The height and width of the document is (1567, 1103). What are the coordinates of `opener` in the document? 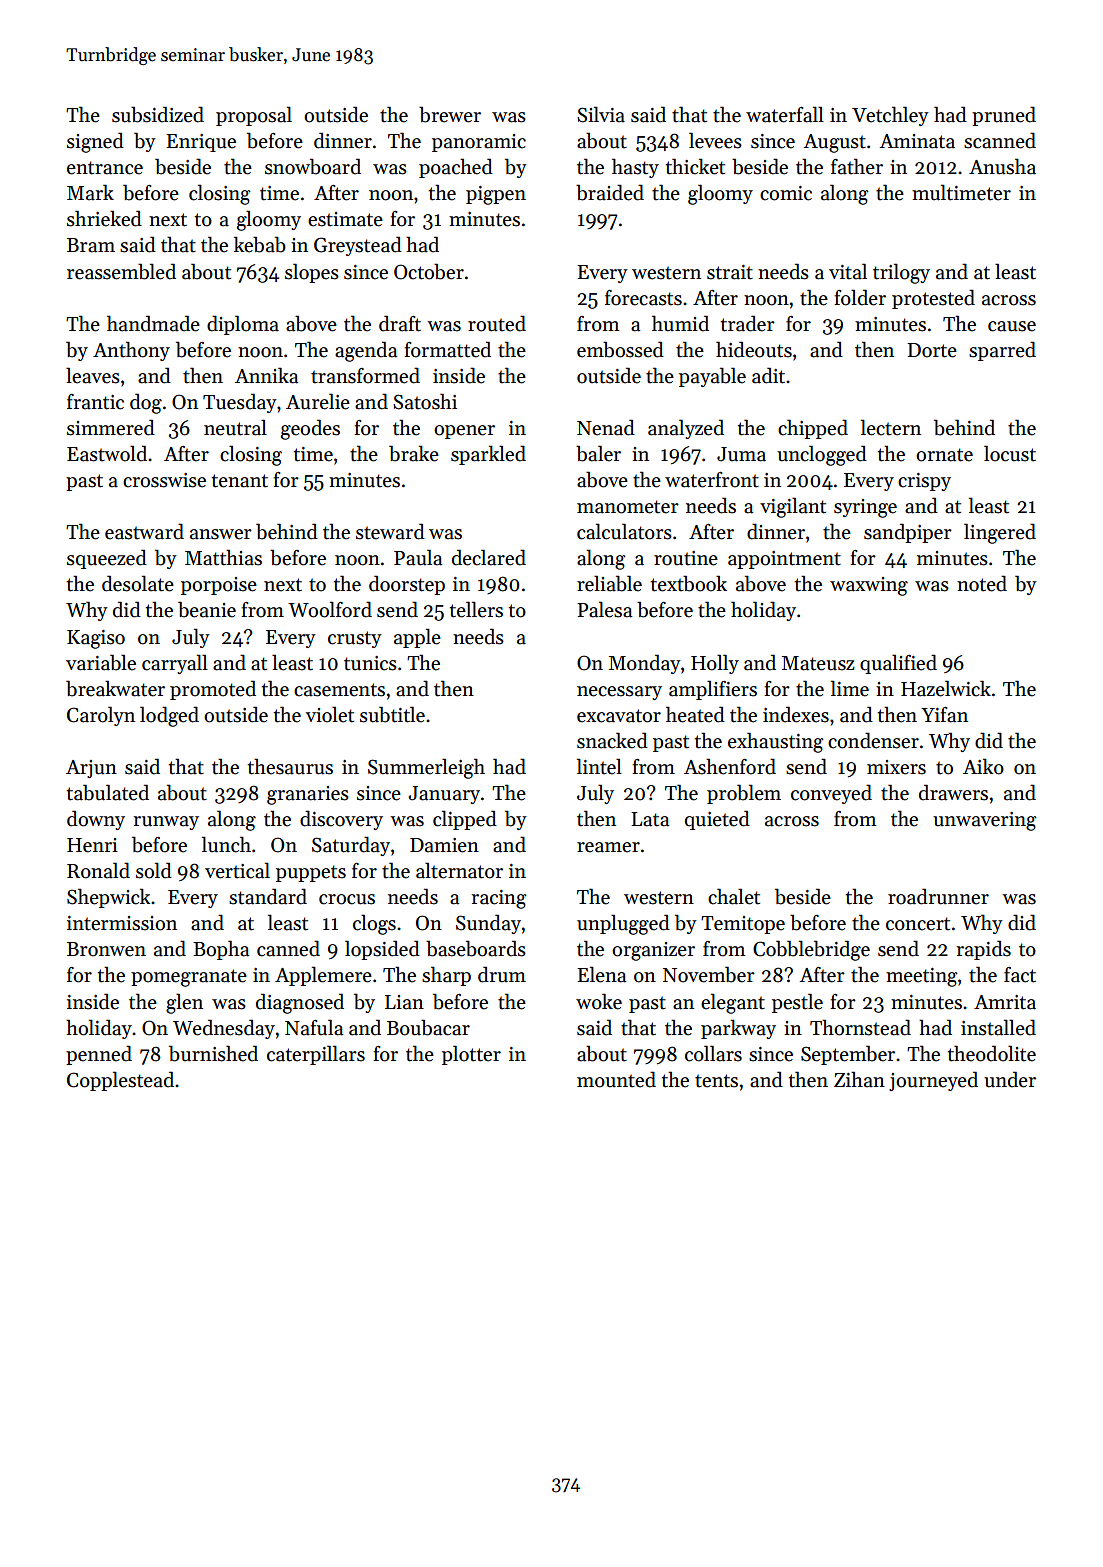 It's located at (464, 432).
